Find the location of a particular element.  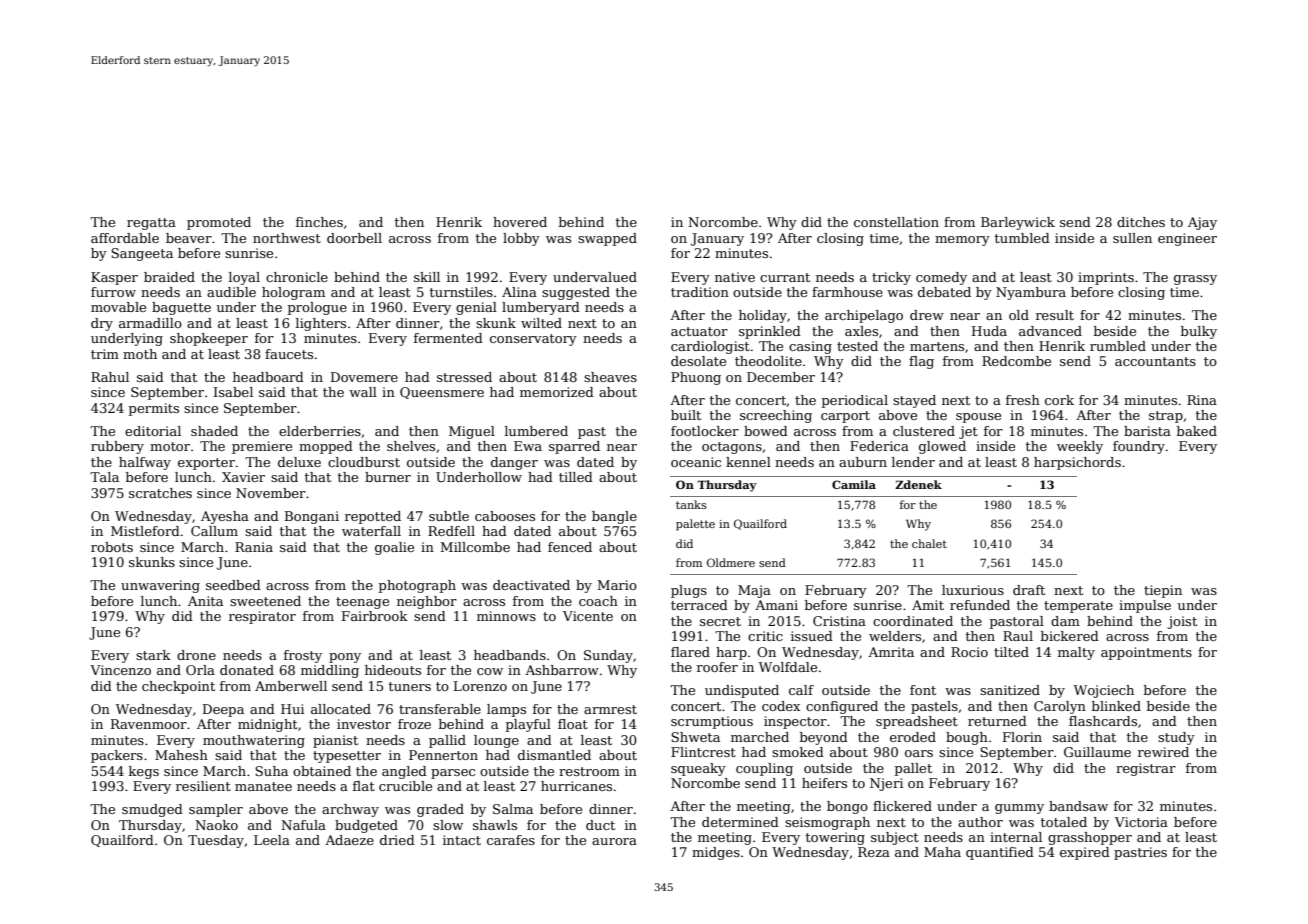

Barleywick is located at coordinates (1018, 223).
